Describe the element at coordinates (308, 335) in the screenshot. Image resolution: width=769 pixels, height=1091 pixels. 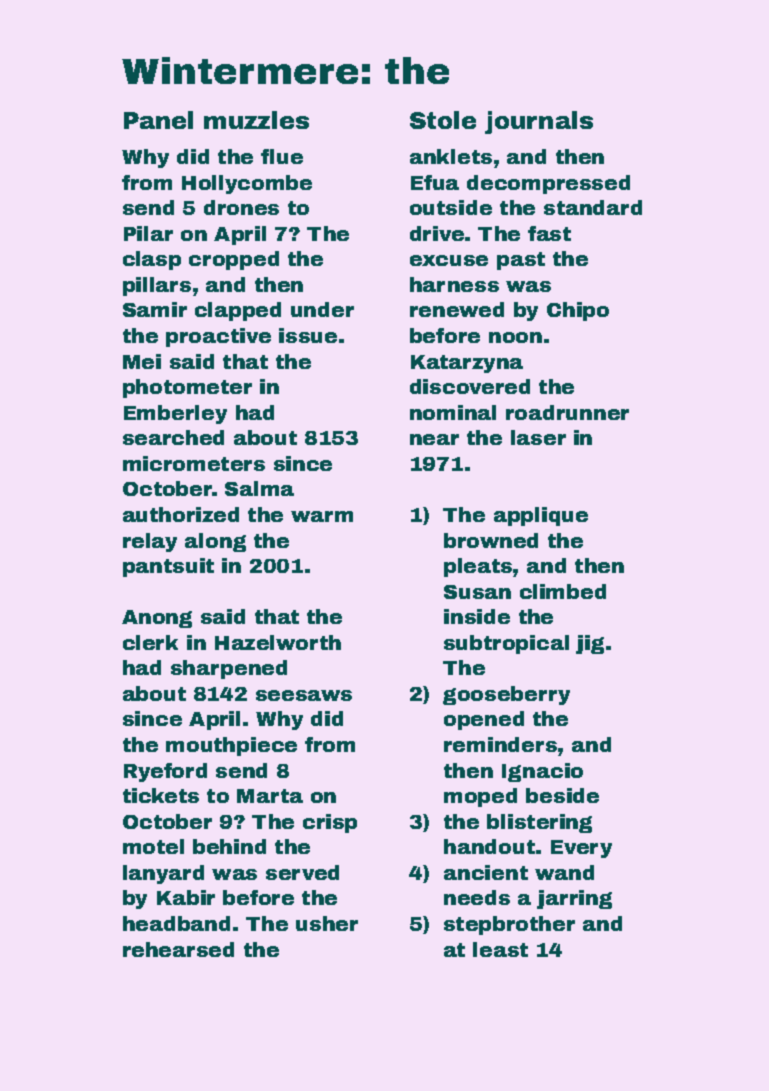
I see `issue` at that location.
